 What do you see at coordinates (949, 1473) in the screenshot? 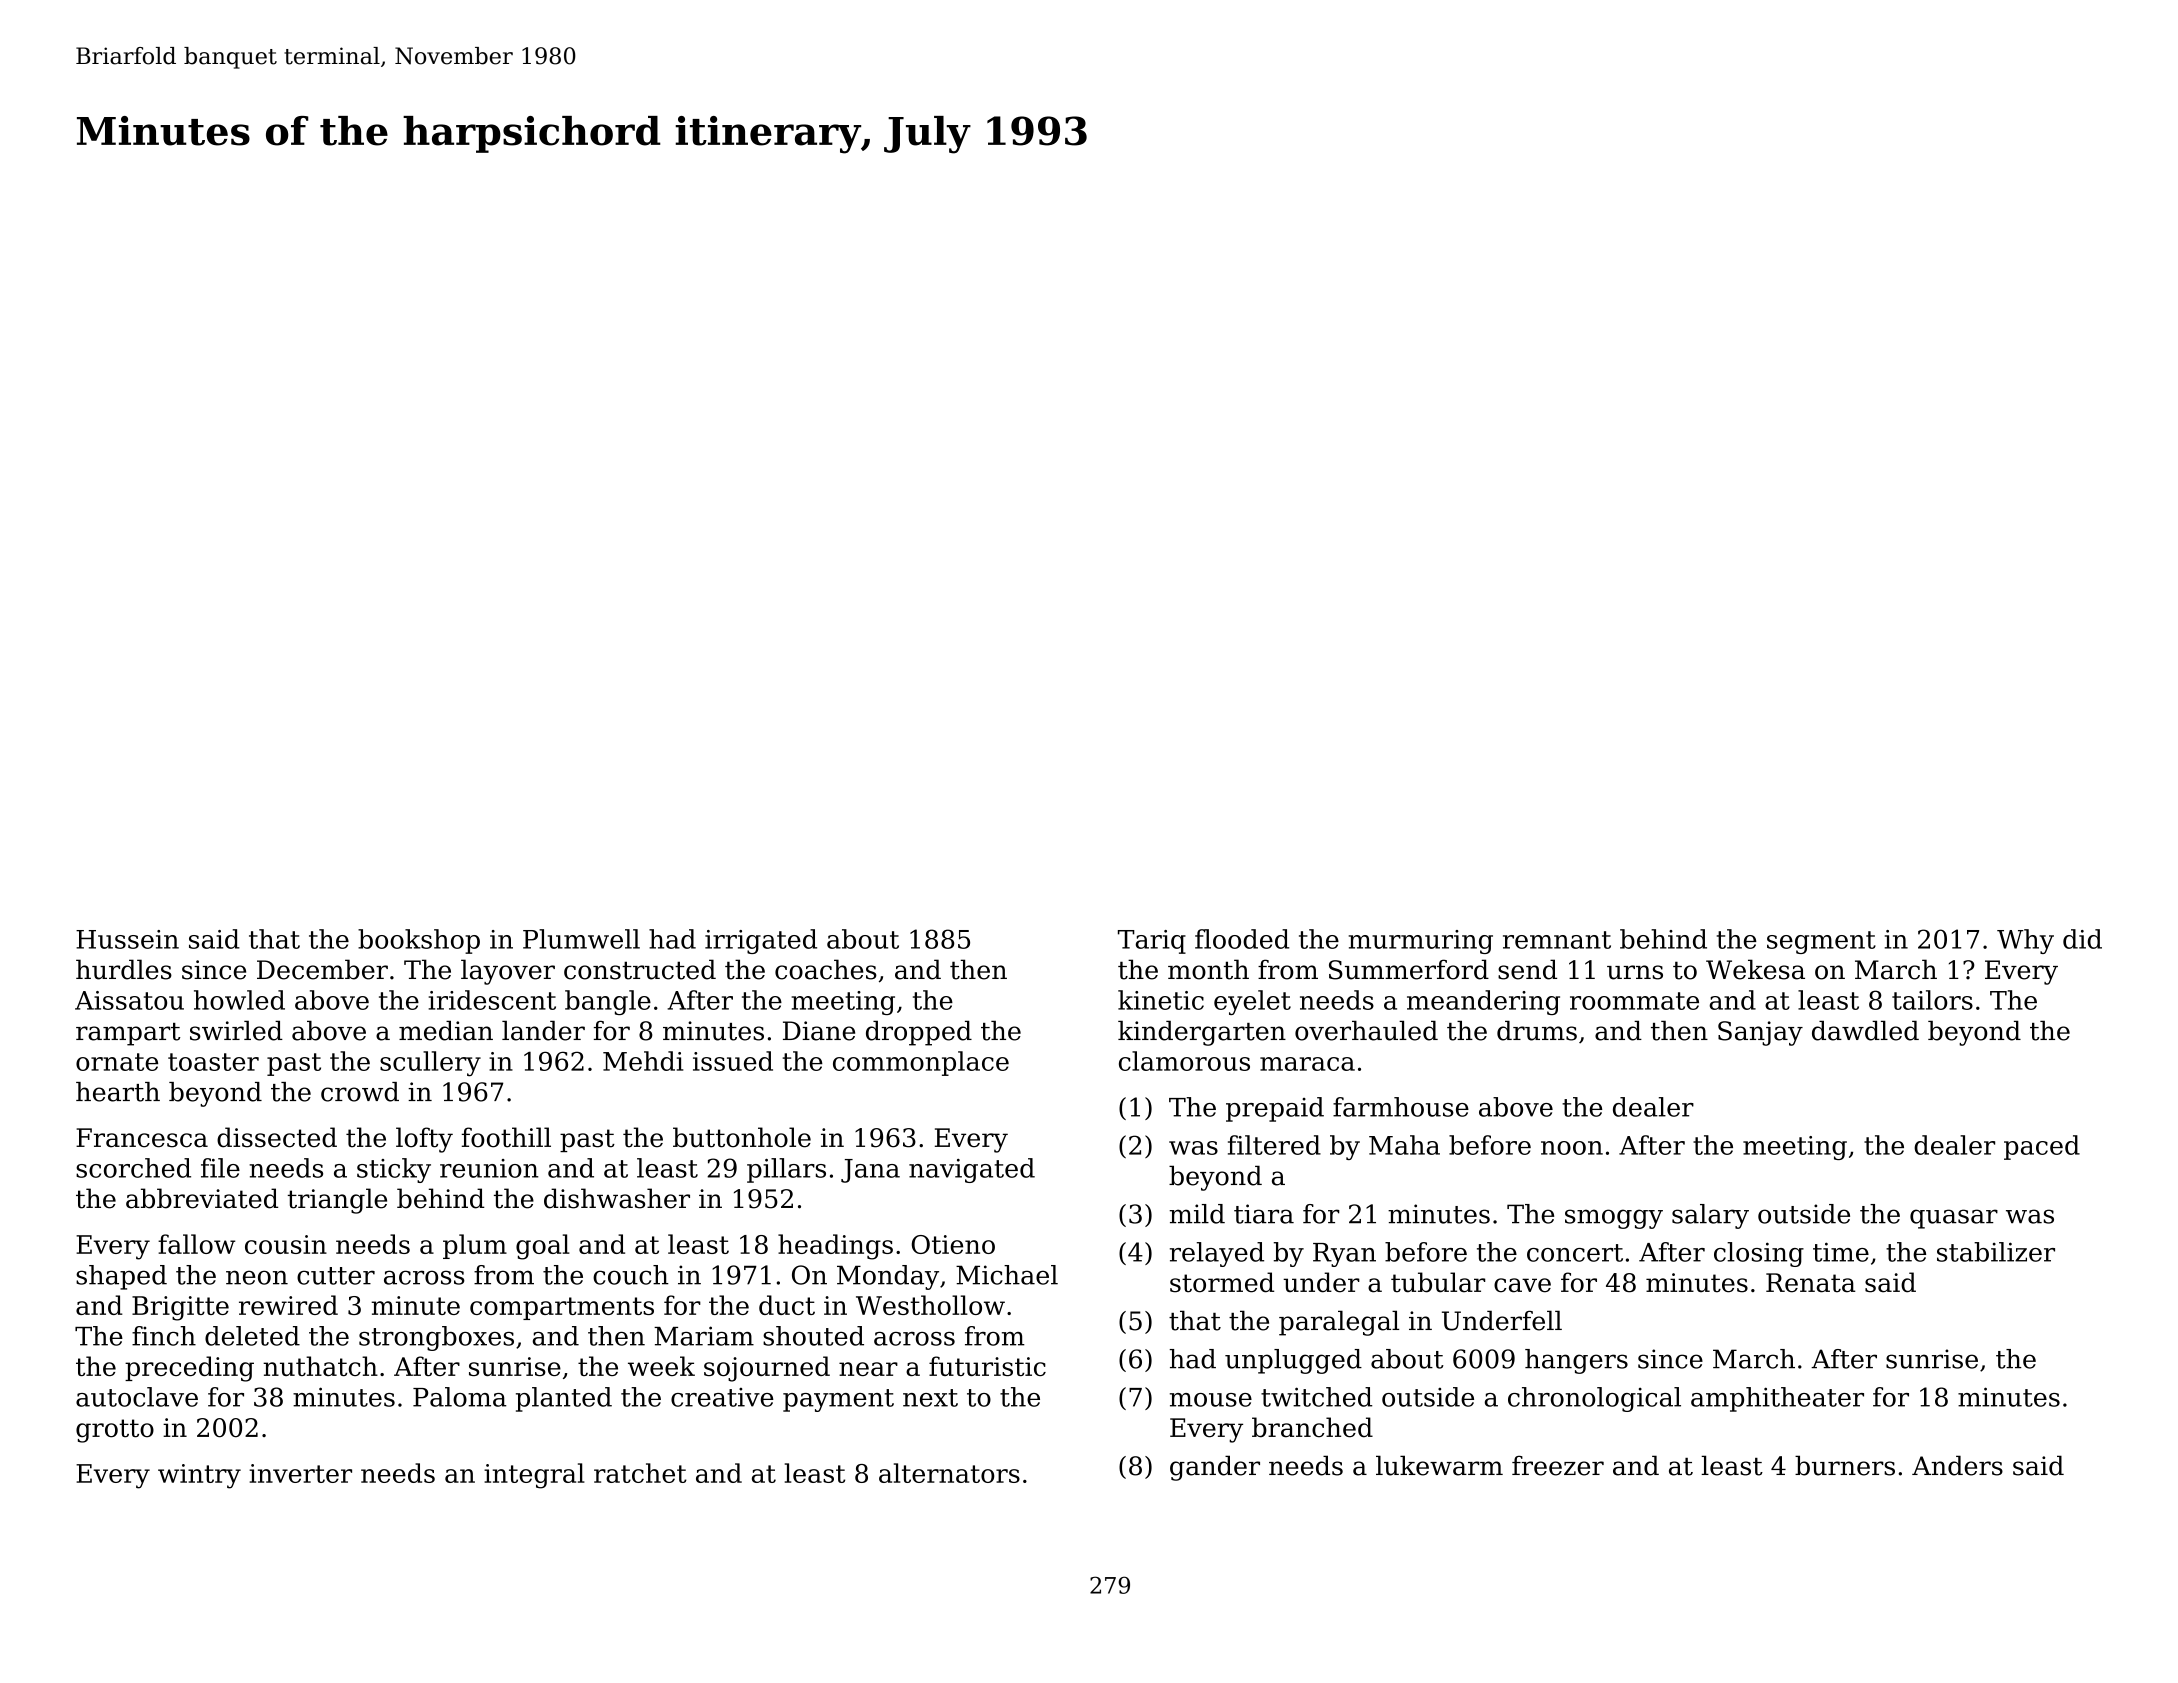
I see `alternators` at bounding box center [949, 1473].
